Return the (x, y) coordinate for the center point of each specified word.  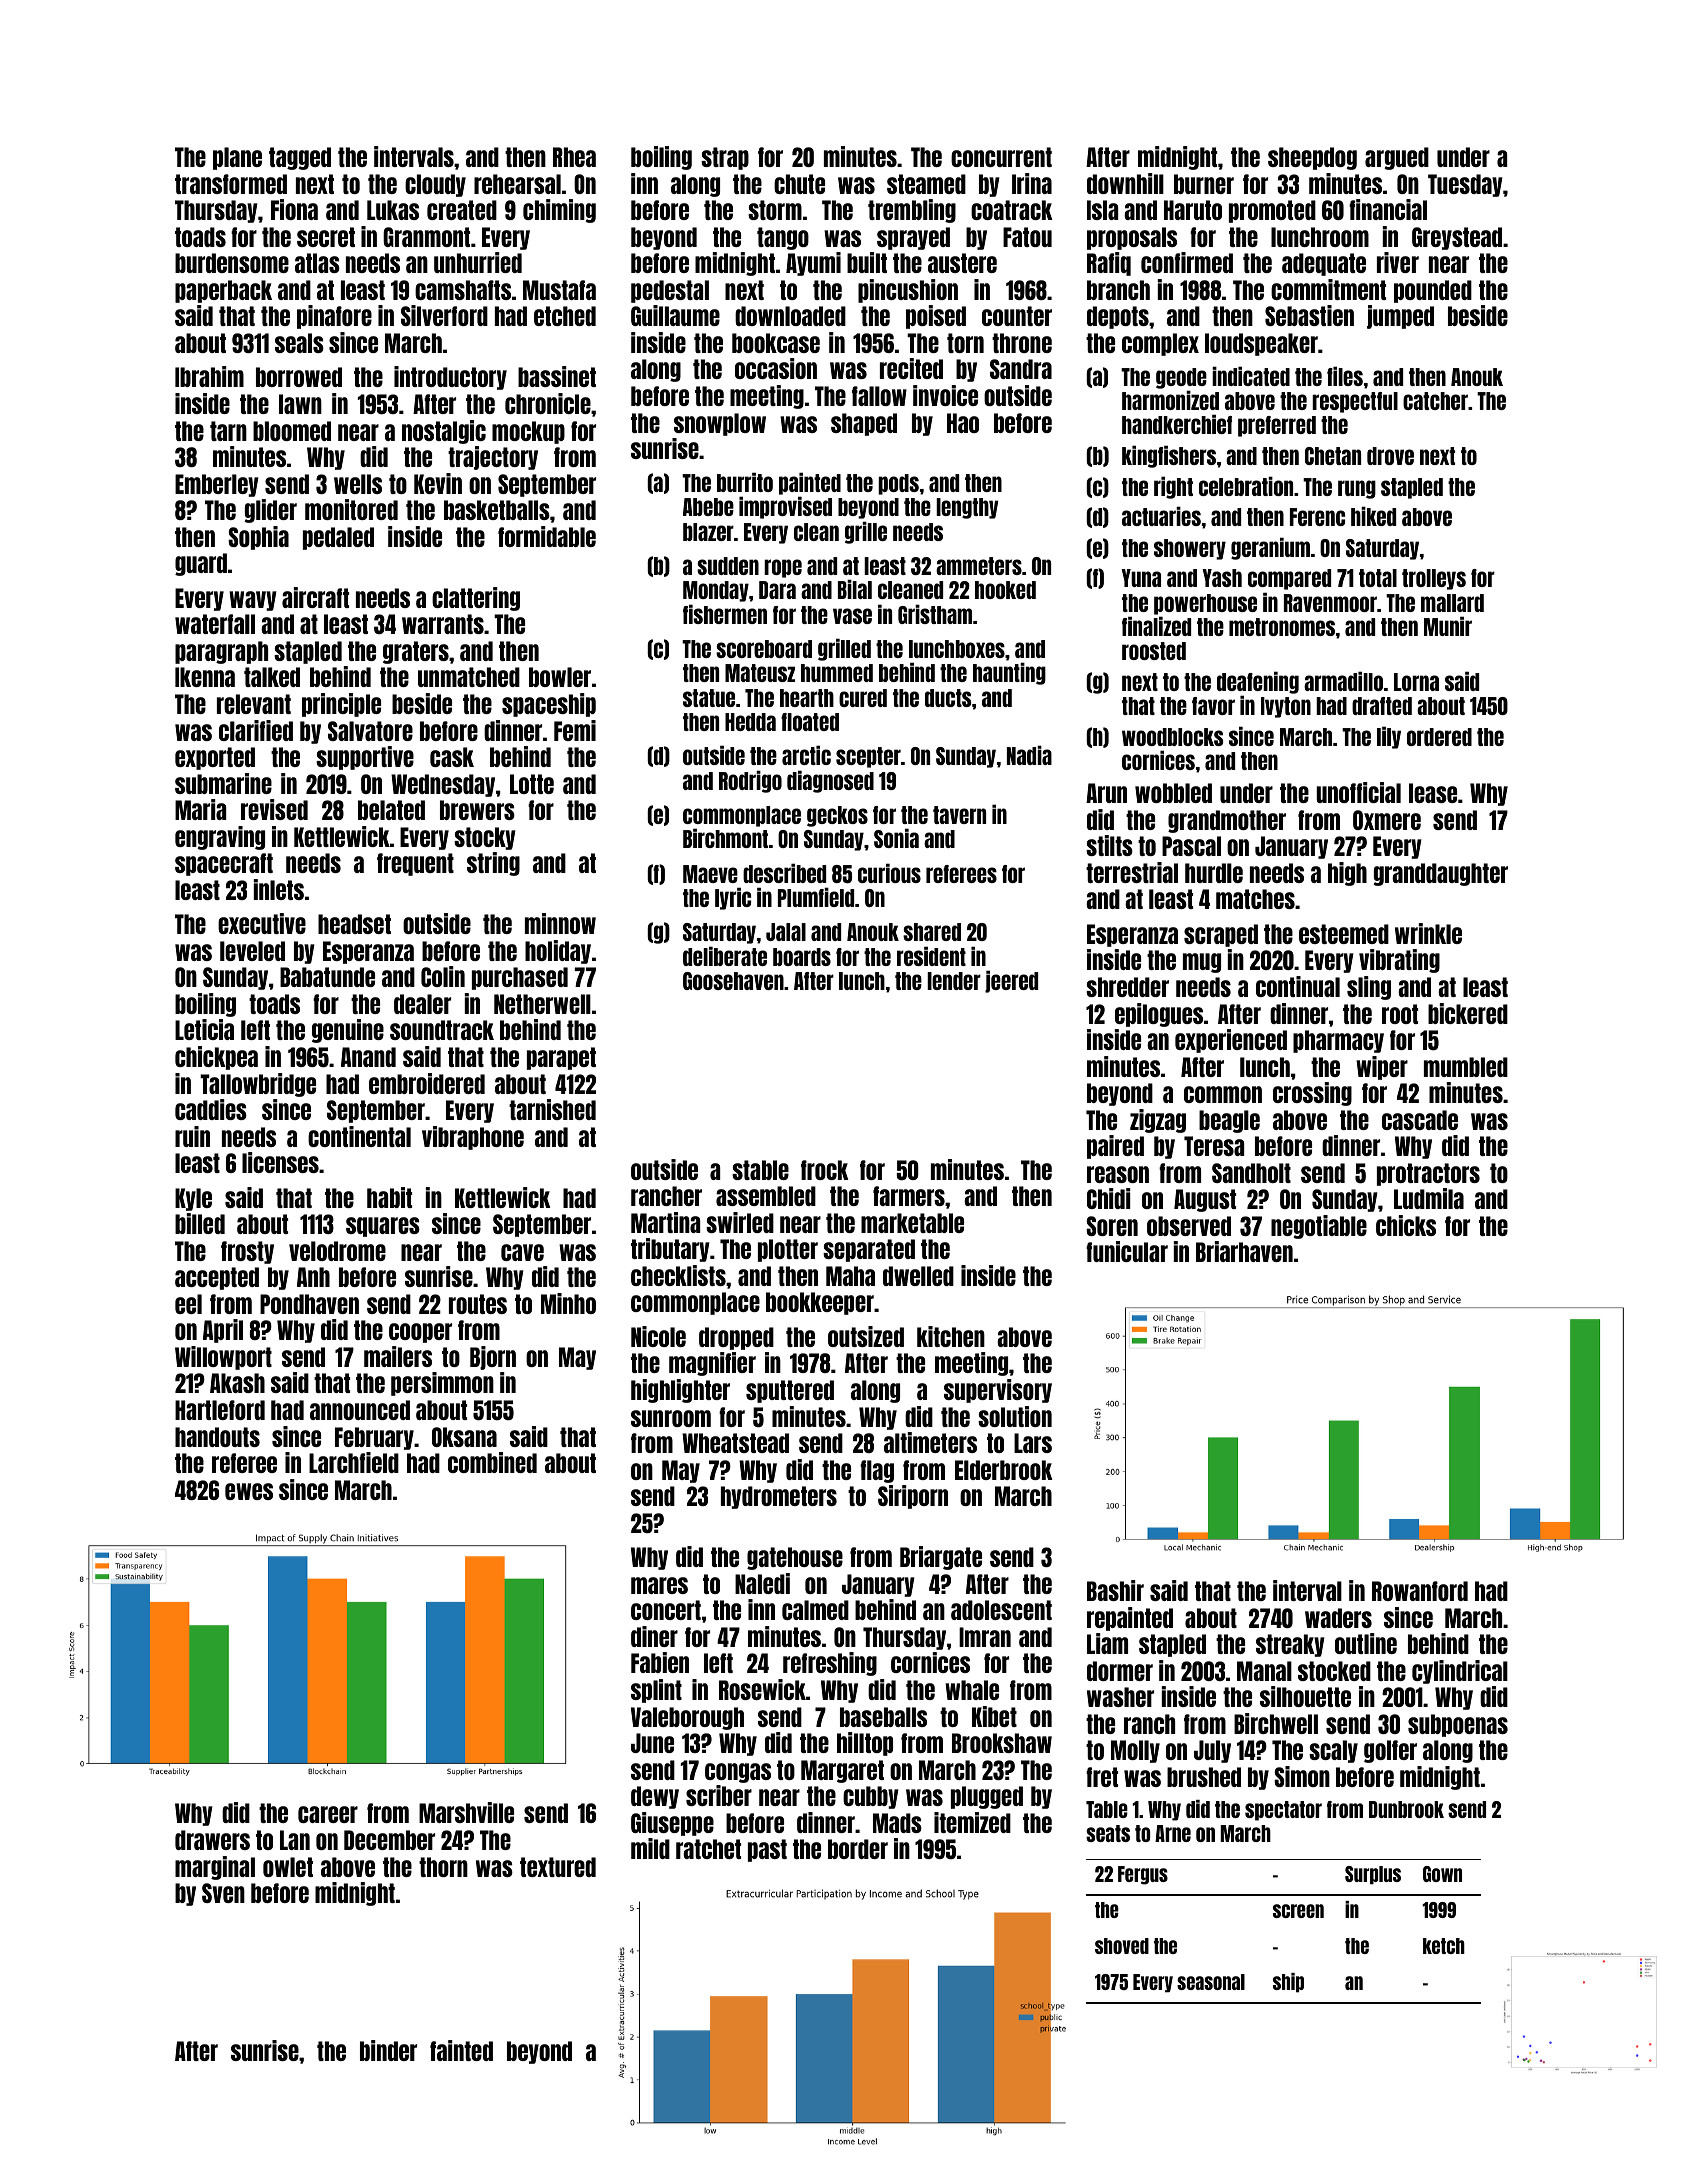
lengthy (967, 508)
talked (272, 677)
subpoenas (1458, 1725)
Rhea (574, 157)
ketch (1444, 1946)
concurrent (1001, 157)
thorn (443, 1867)
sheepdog (1312, 158)
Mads (897, 1823)
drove (1390, 456)
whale (972, 1690)
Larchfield (354, 1462)
